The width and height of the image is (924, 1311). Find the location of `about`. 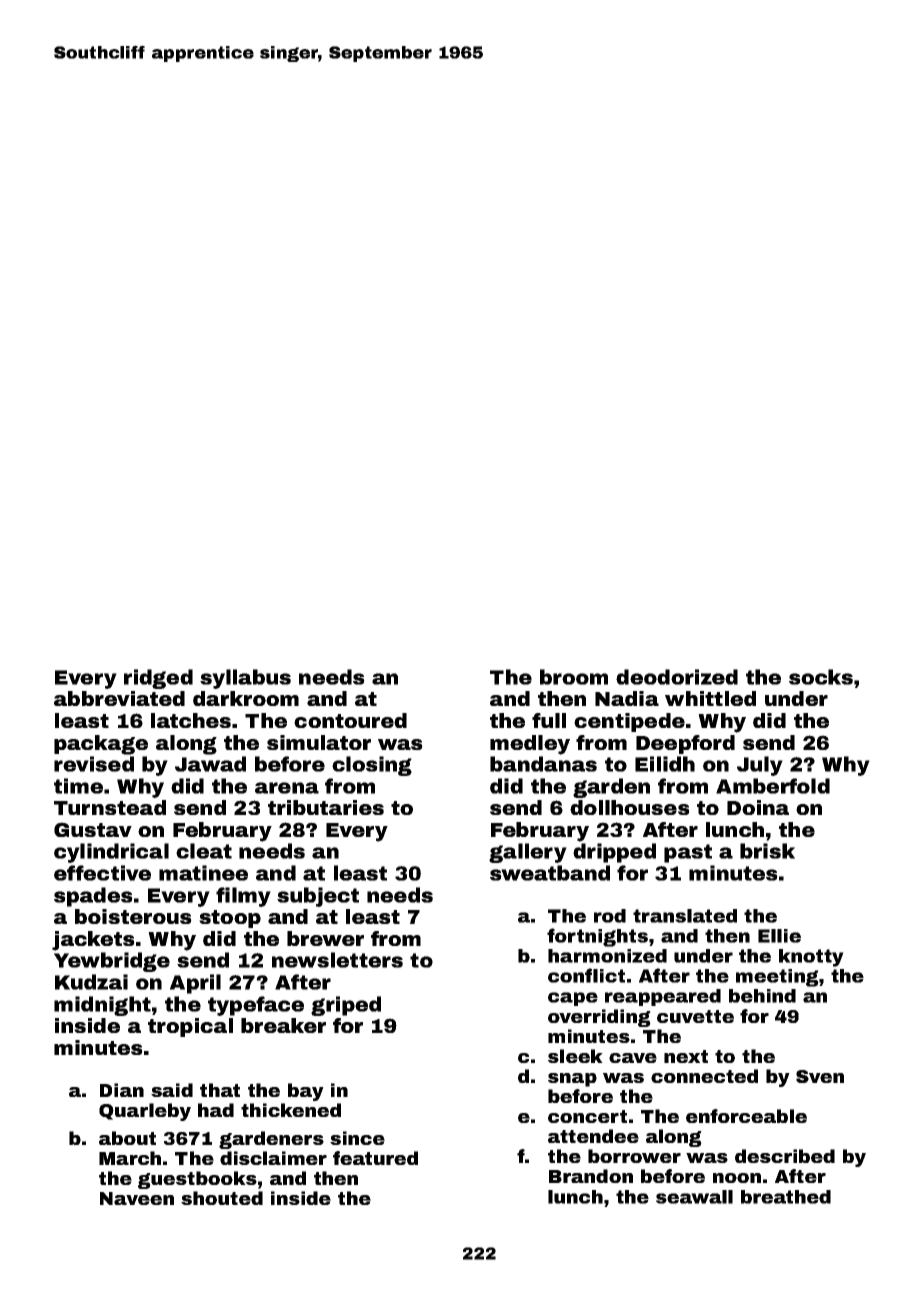

about is located at coordinates (127, 1138).
